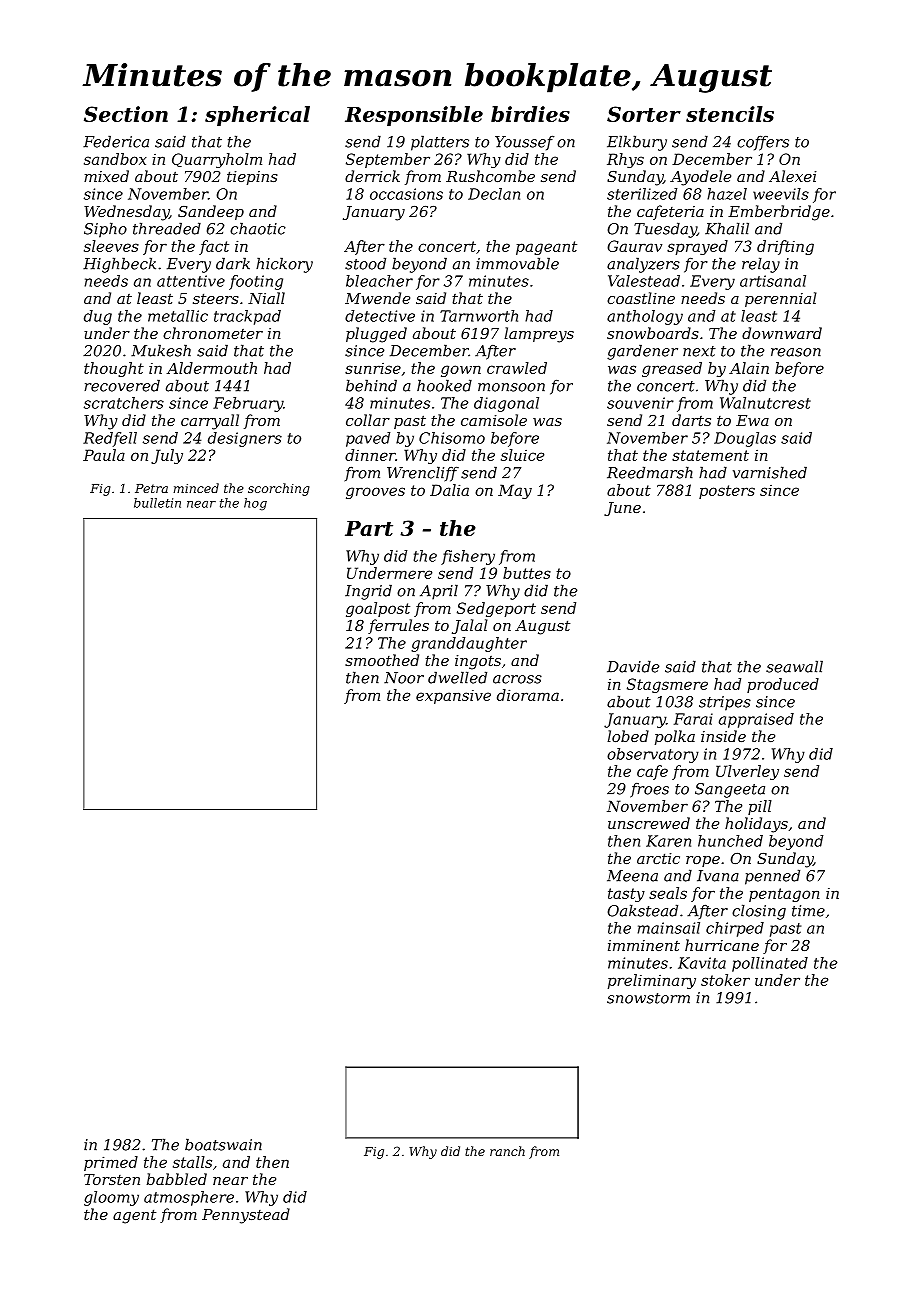 This image has width=924, height=1308. Describe the element at coordinates (779, 213) in the image. I see `Emberbridge` at that location.
